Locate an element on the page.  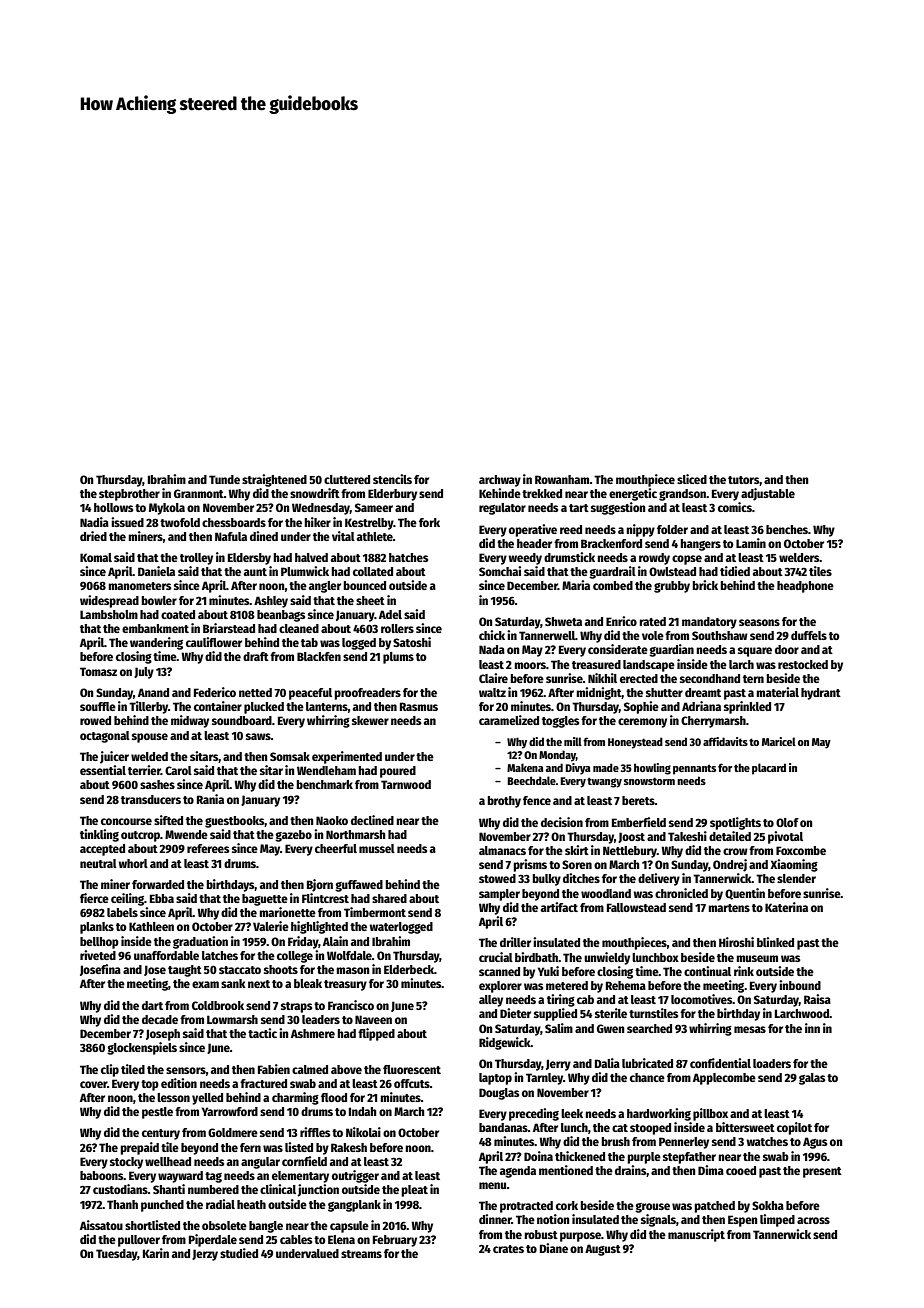
Rowanham is located at coordinates (562, 479).
